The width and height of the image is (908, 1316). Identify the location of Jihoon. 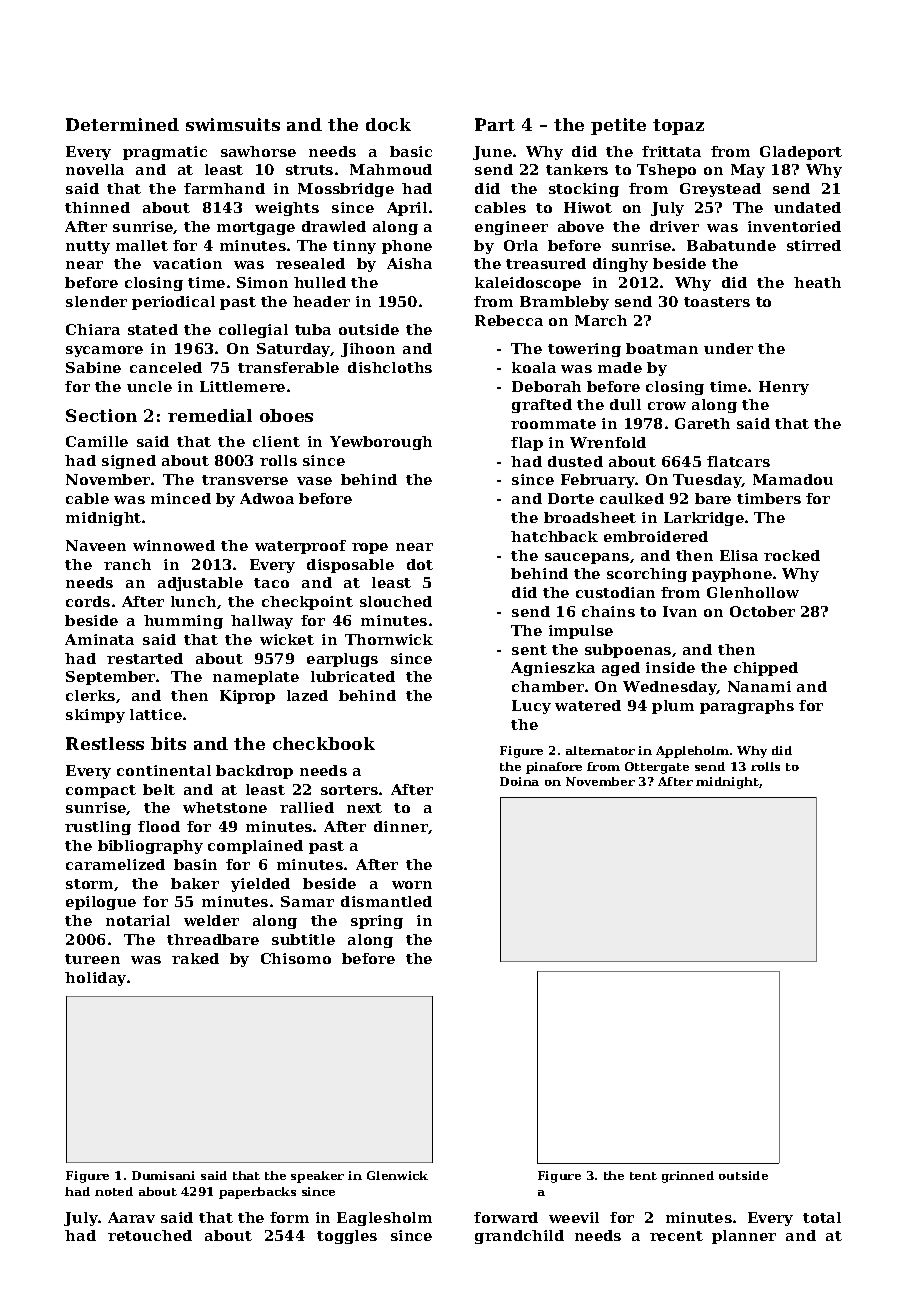
(368, 350).
